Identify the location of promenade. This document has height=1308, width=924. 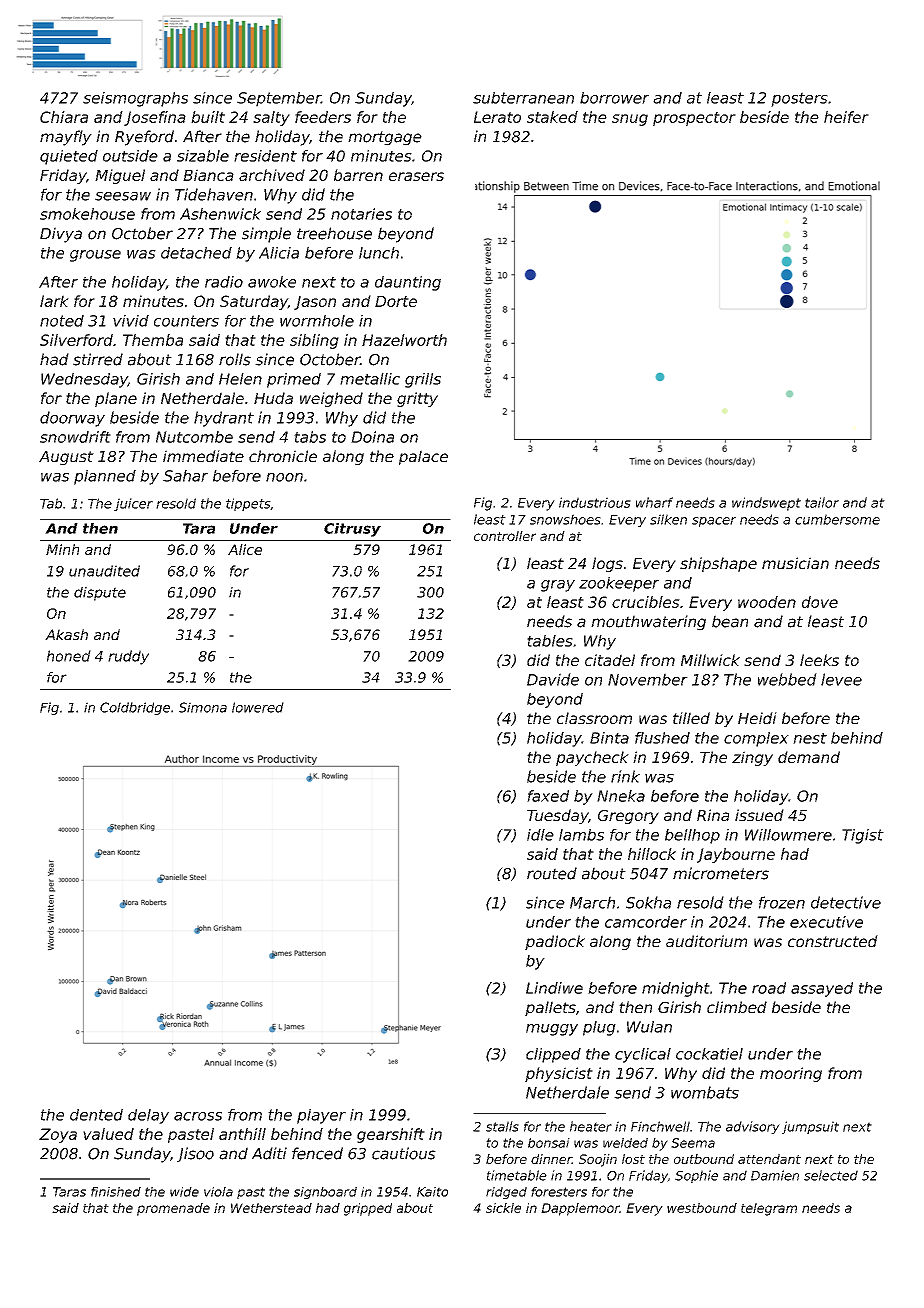
(173, 1209).
